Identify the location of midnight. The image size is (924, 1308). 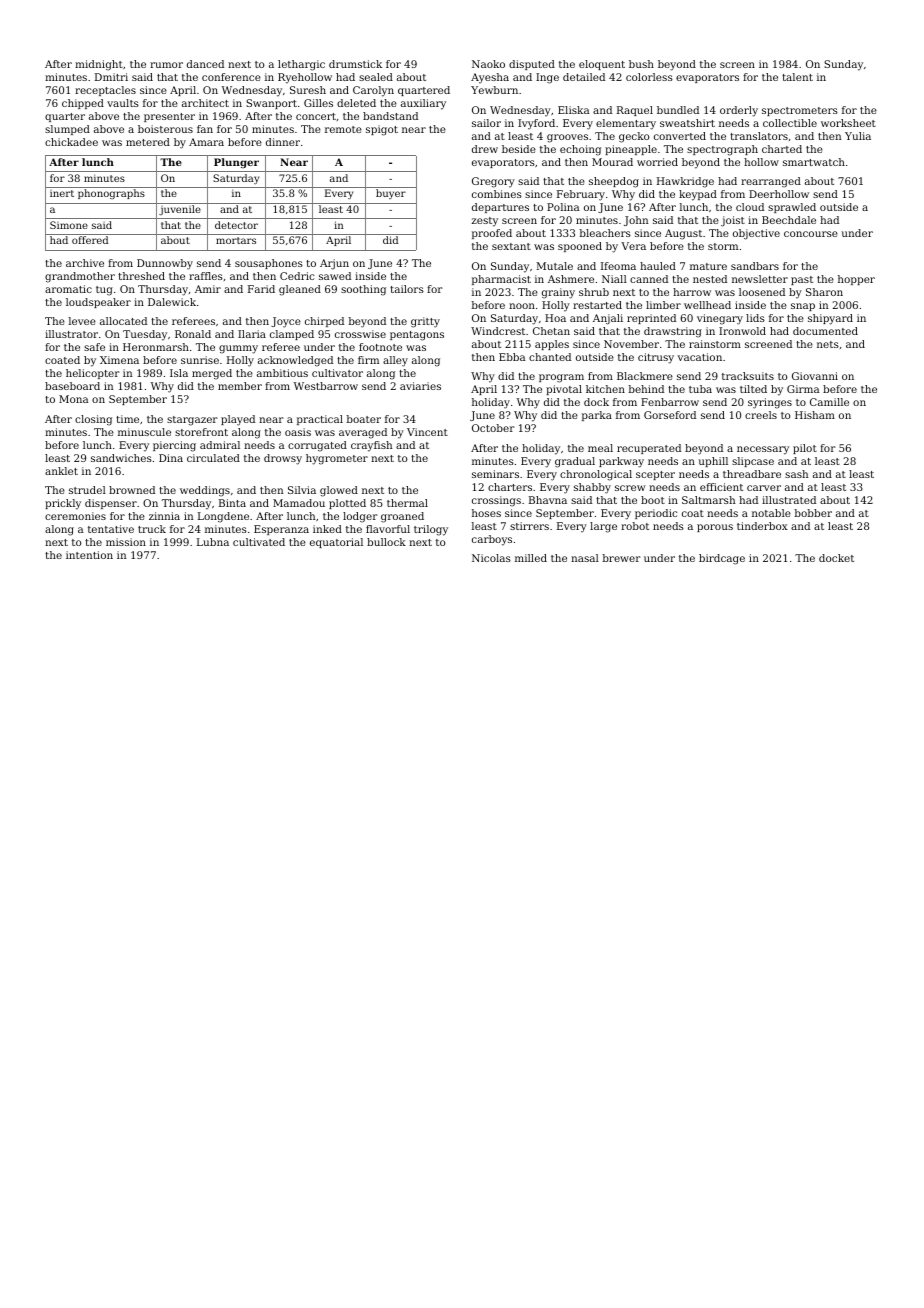
(99, 65).
